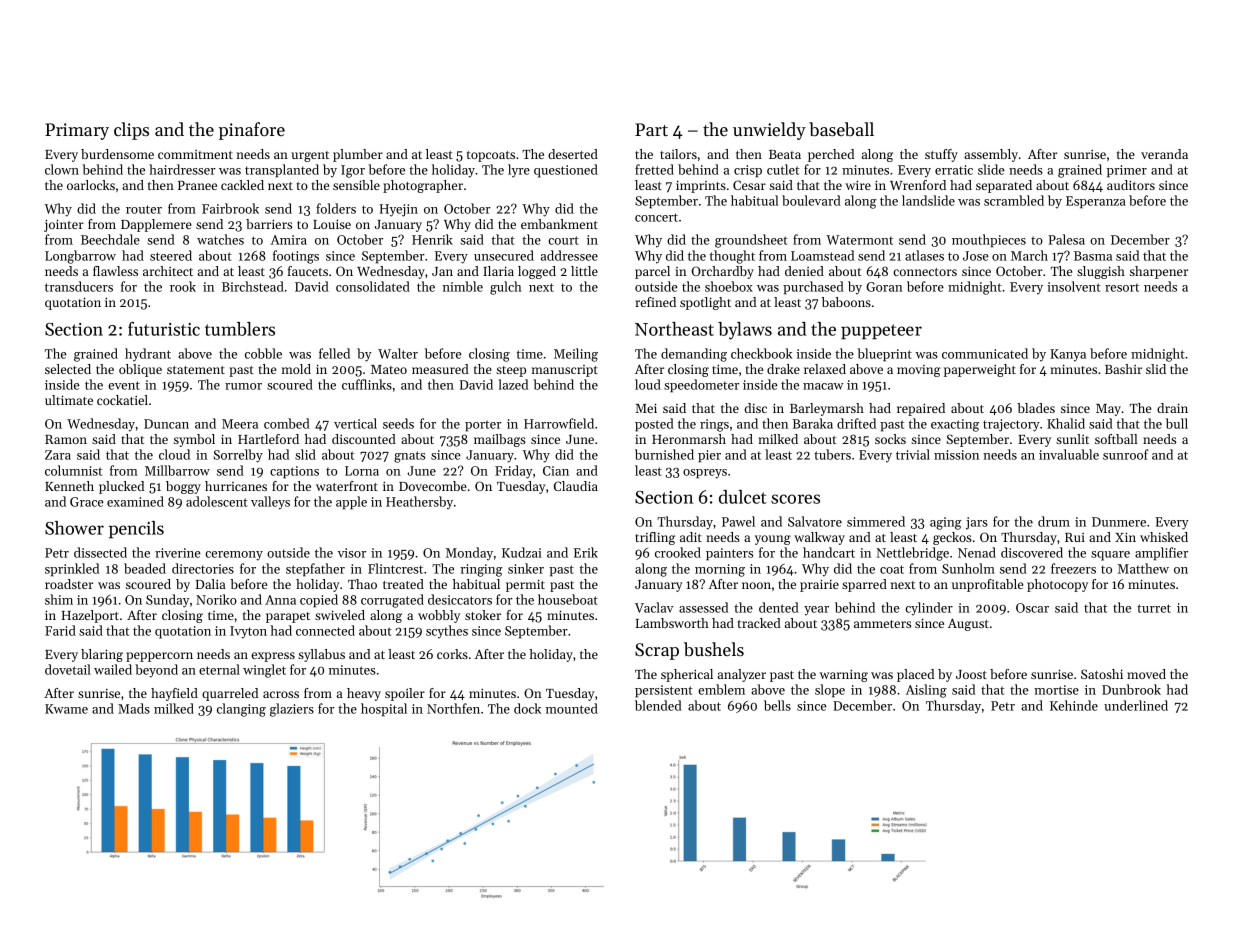  Describe the element at coordinates (841, 129) in the screenshot. I see `baseball` at that location.
